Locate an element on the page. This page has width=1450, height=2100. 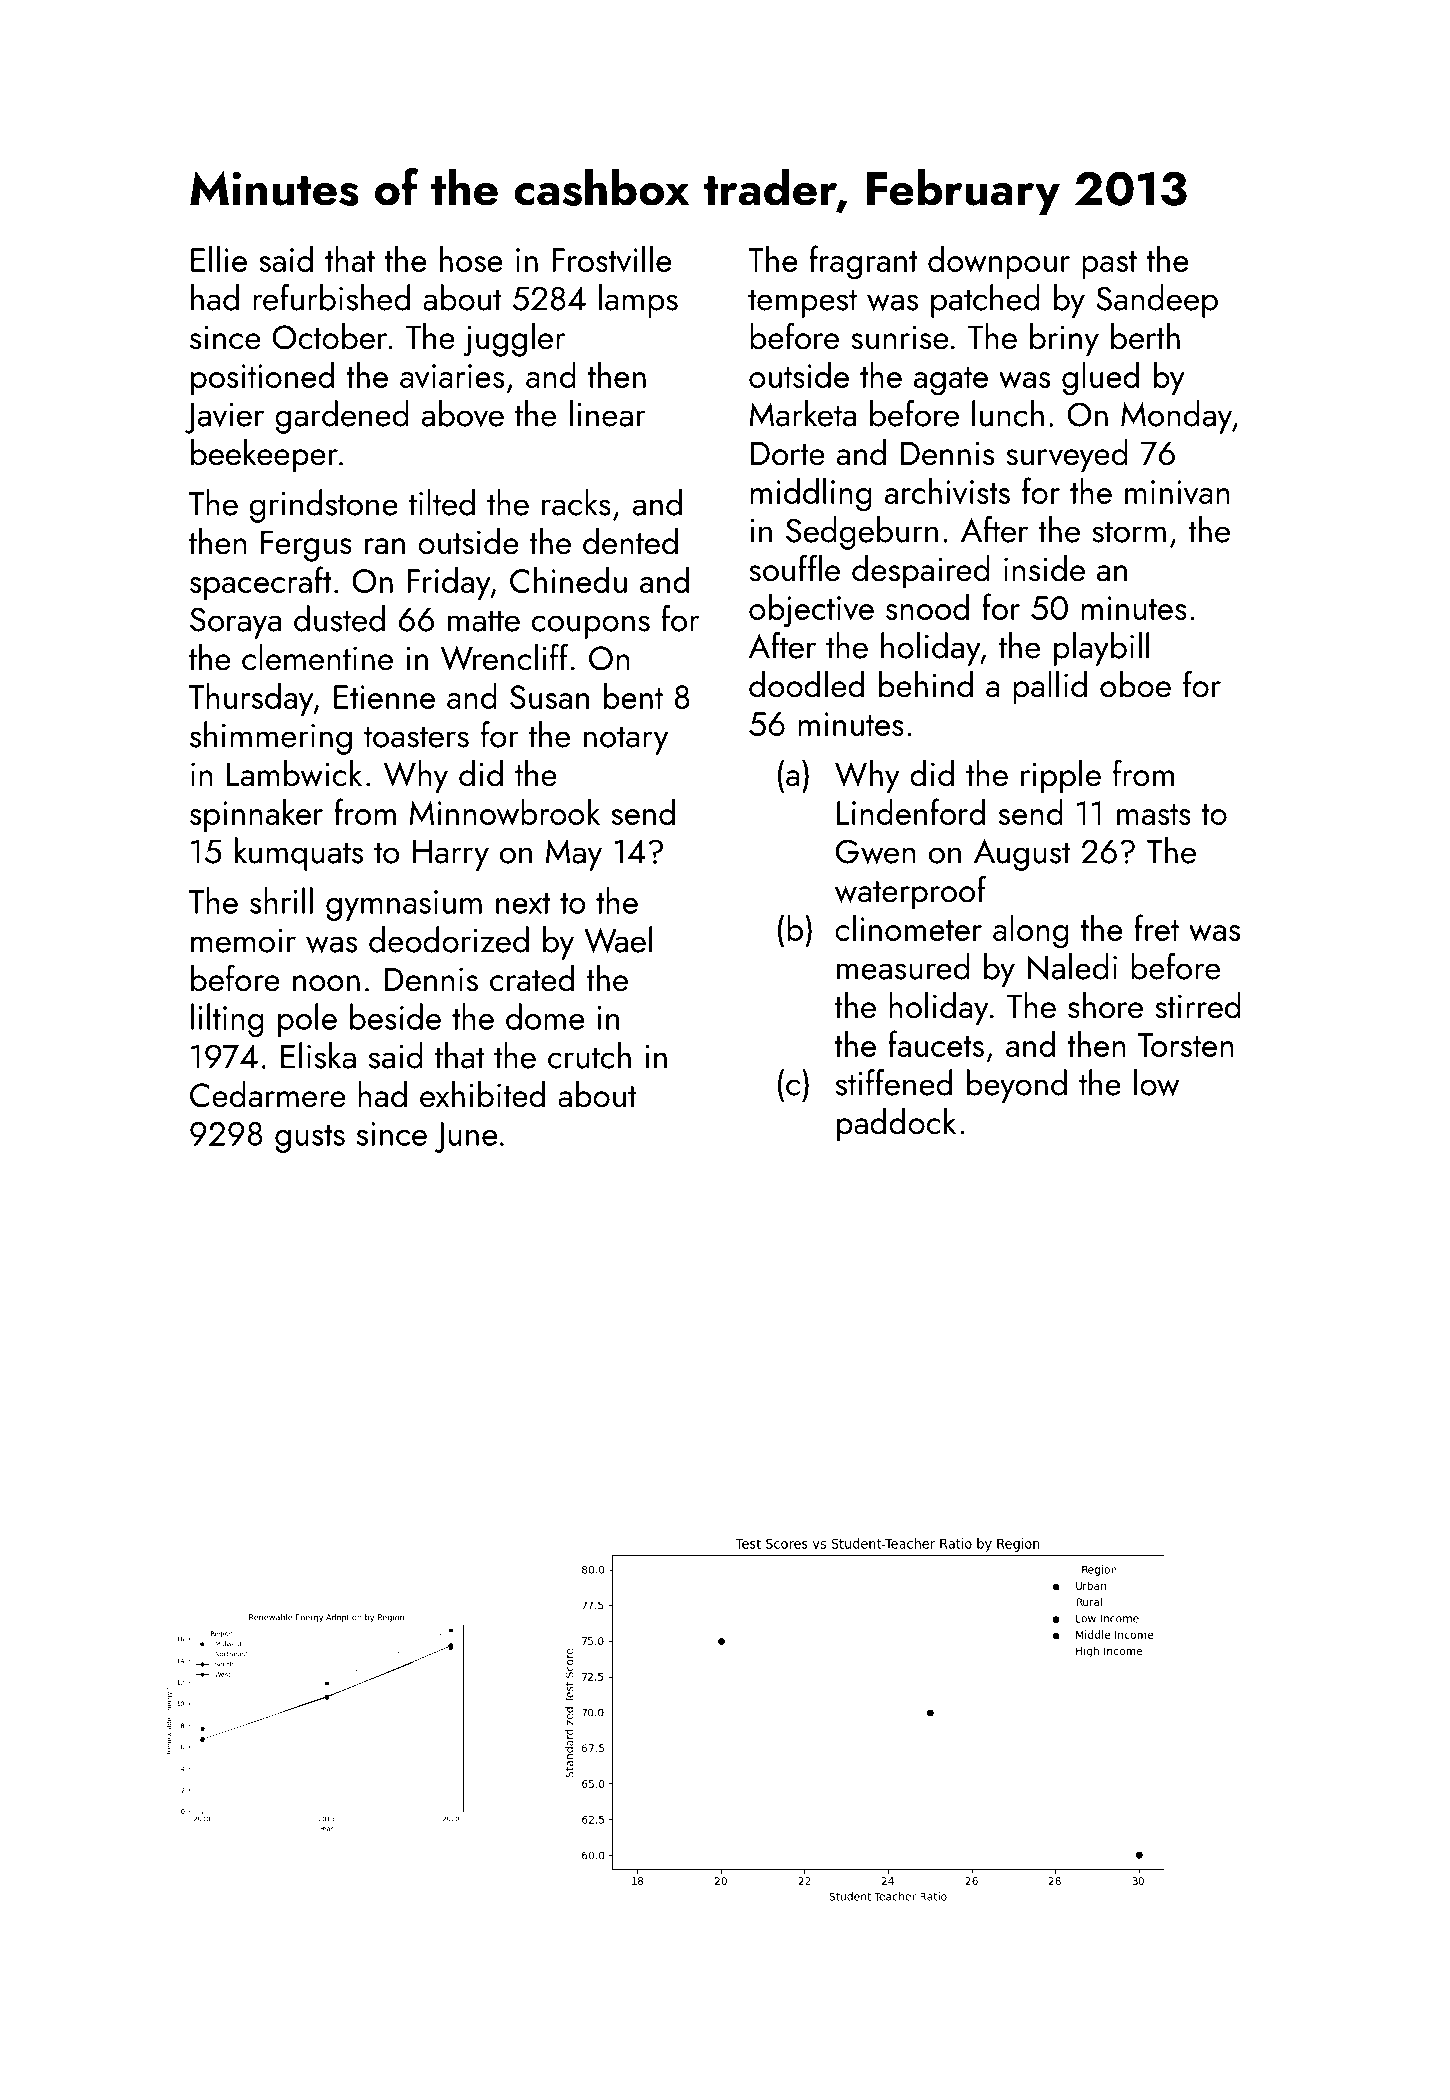
fragrant is located at coordinates (863, 262).
